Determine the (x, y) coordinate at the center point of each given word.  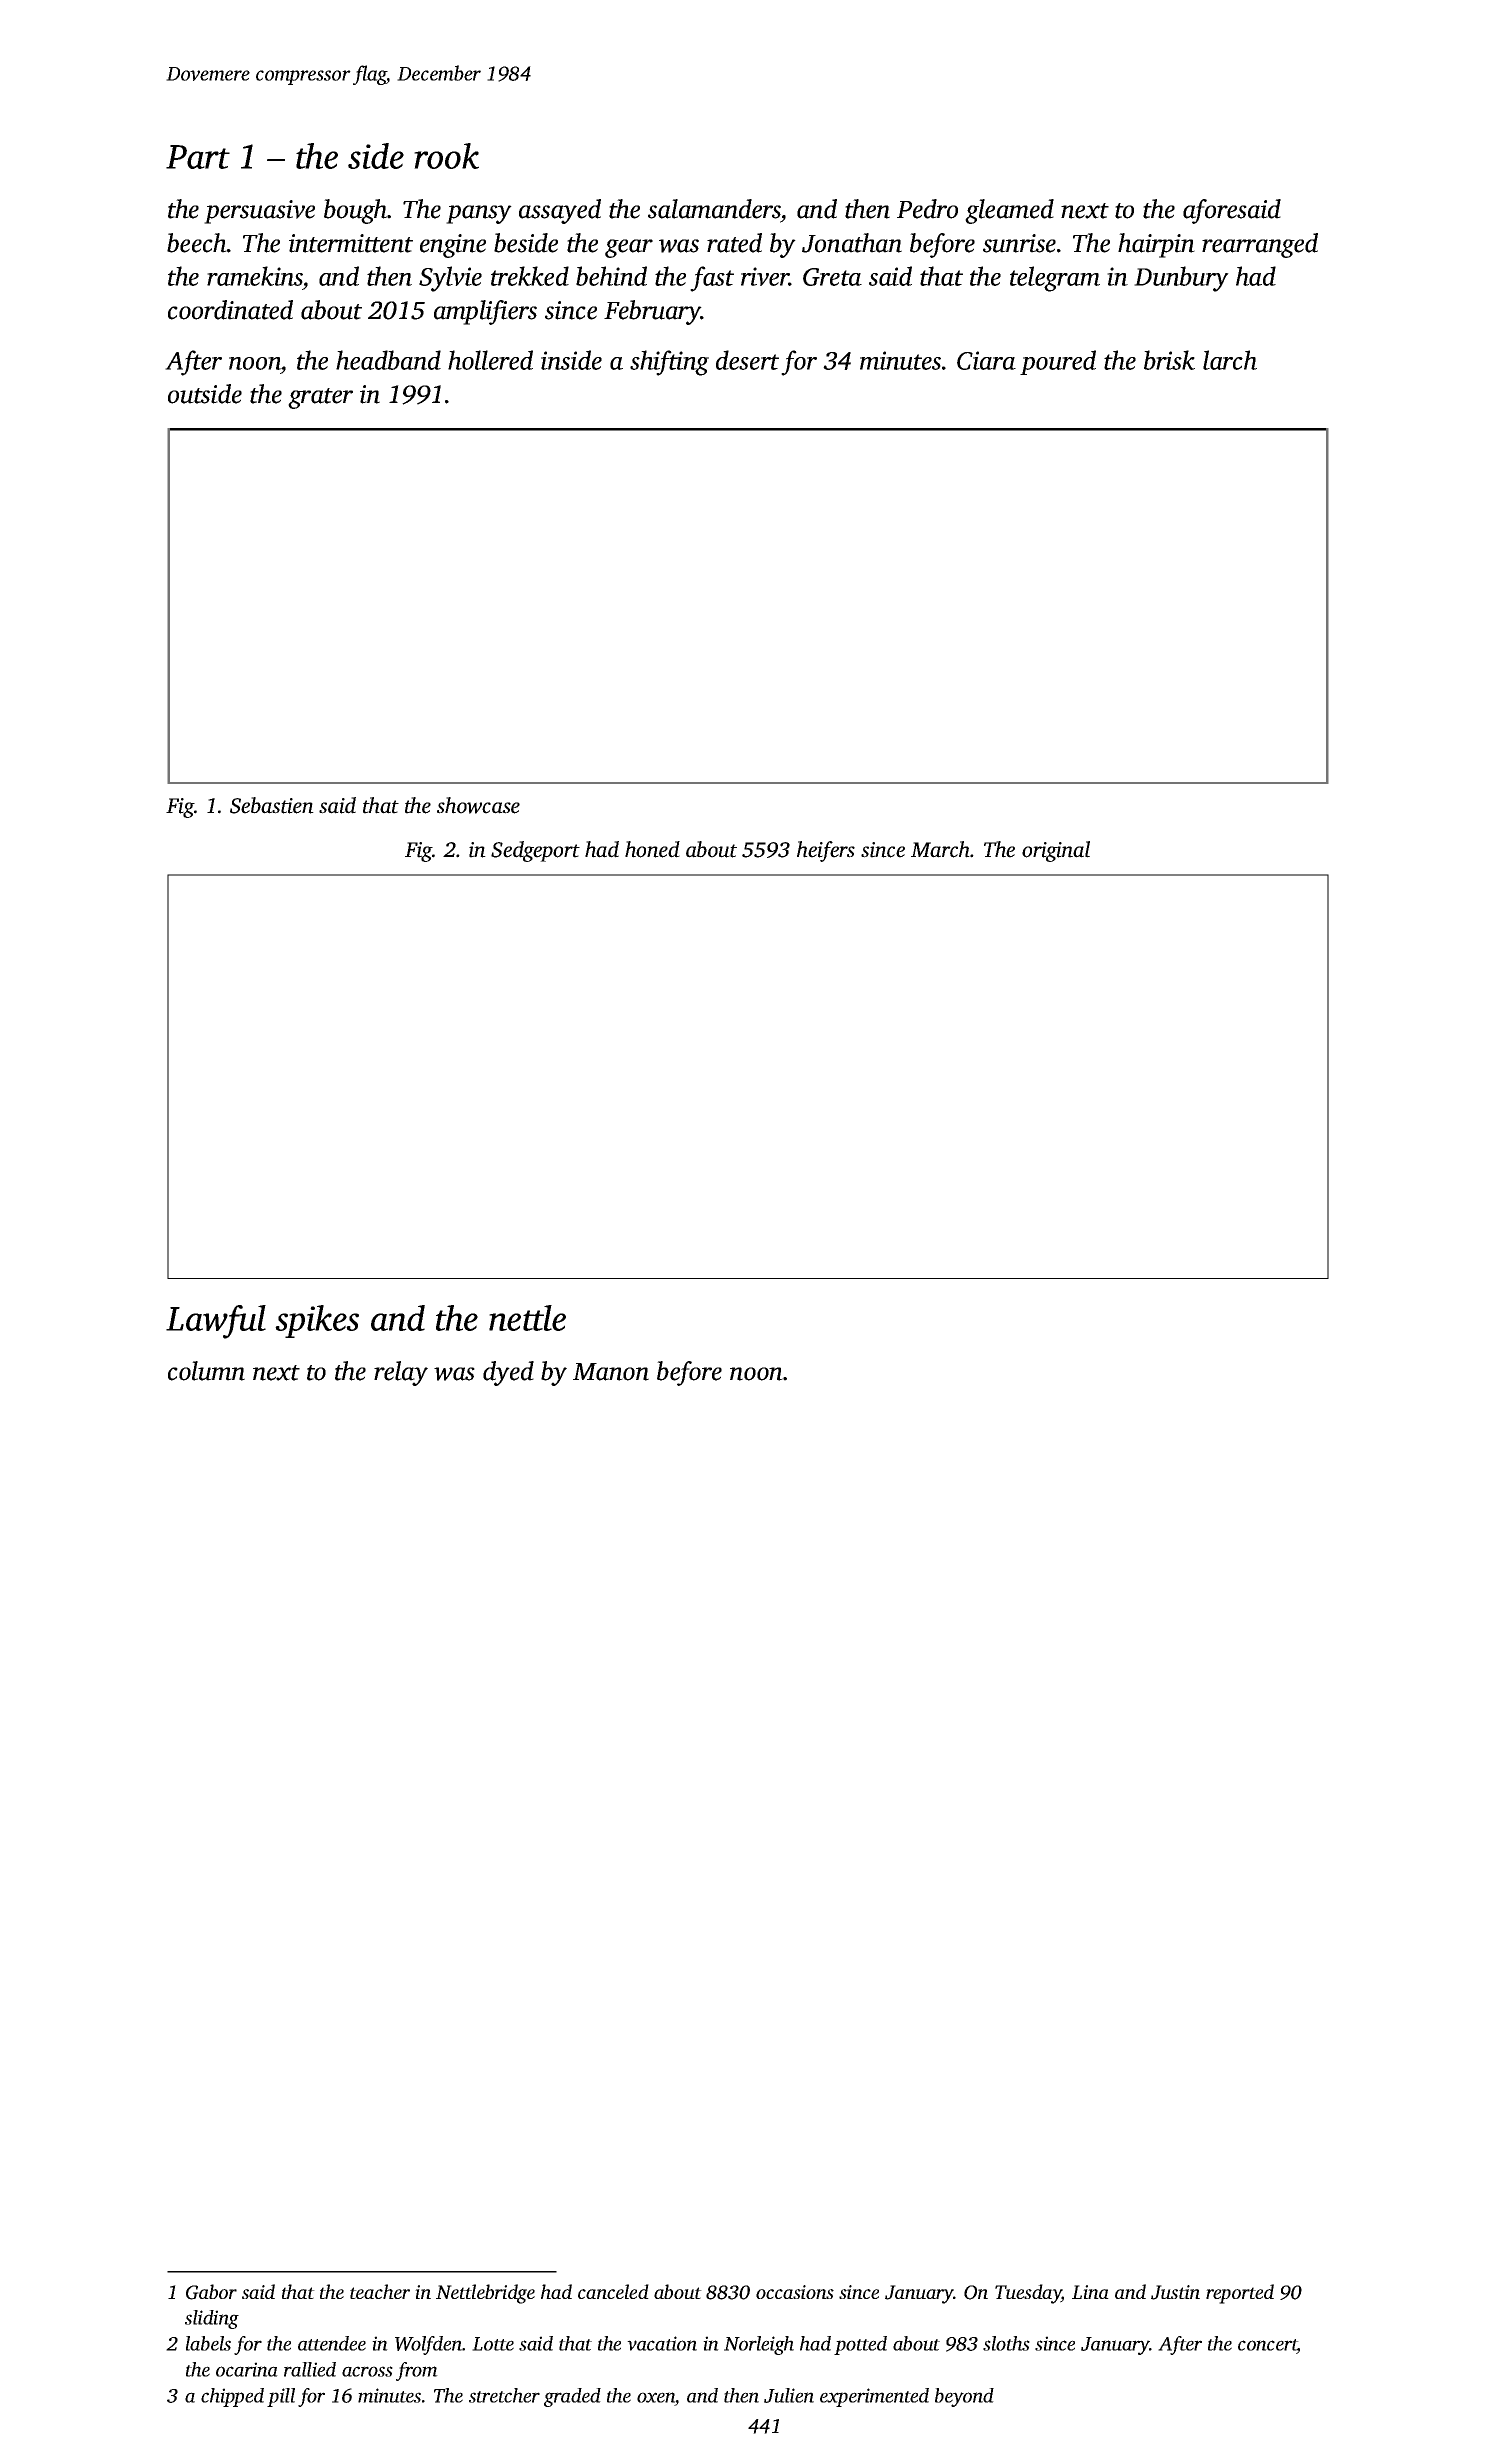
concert (1267, 2346)
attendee (332, 2343)
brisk (1169, 360)
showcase (478, 805)
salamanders (714, 209)
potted (860, 2345)
